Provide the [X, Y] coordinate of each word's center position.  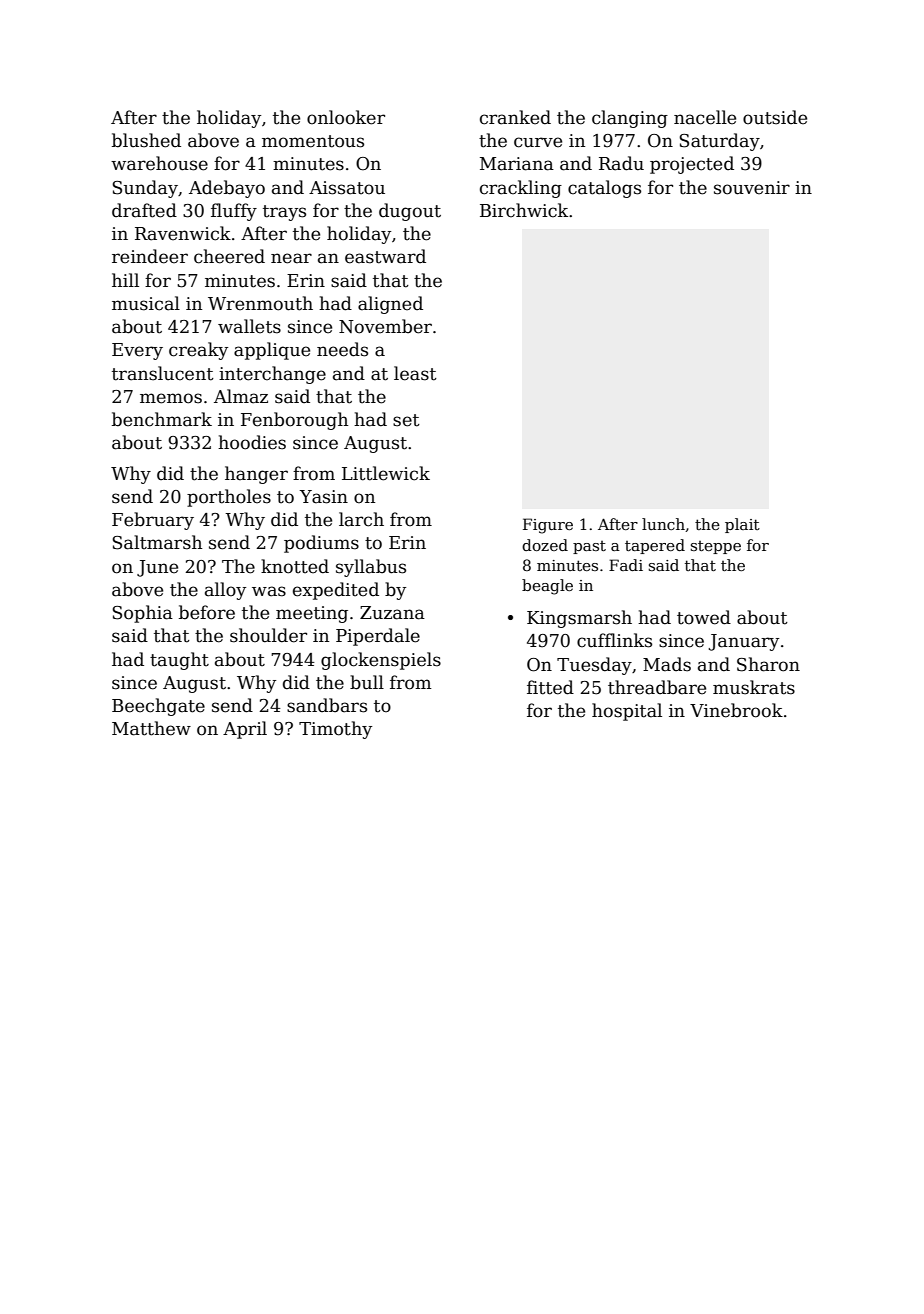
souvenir [752, 188]
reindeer [150, 256]
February [153, 521]
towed [704, 617]
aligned [390, 305]
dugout [410, 212]
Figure [548, 526]
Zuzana [392, 613]
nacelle [705, 117]
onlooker [346, 117]
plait [742, 525]
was [269, 591]
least [415, 373]
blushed [146, 140]
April [245, 730]
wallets [249, 326]
